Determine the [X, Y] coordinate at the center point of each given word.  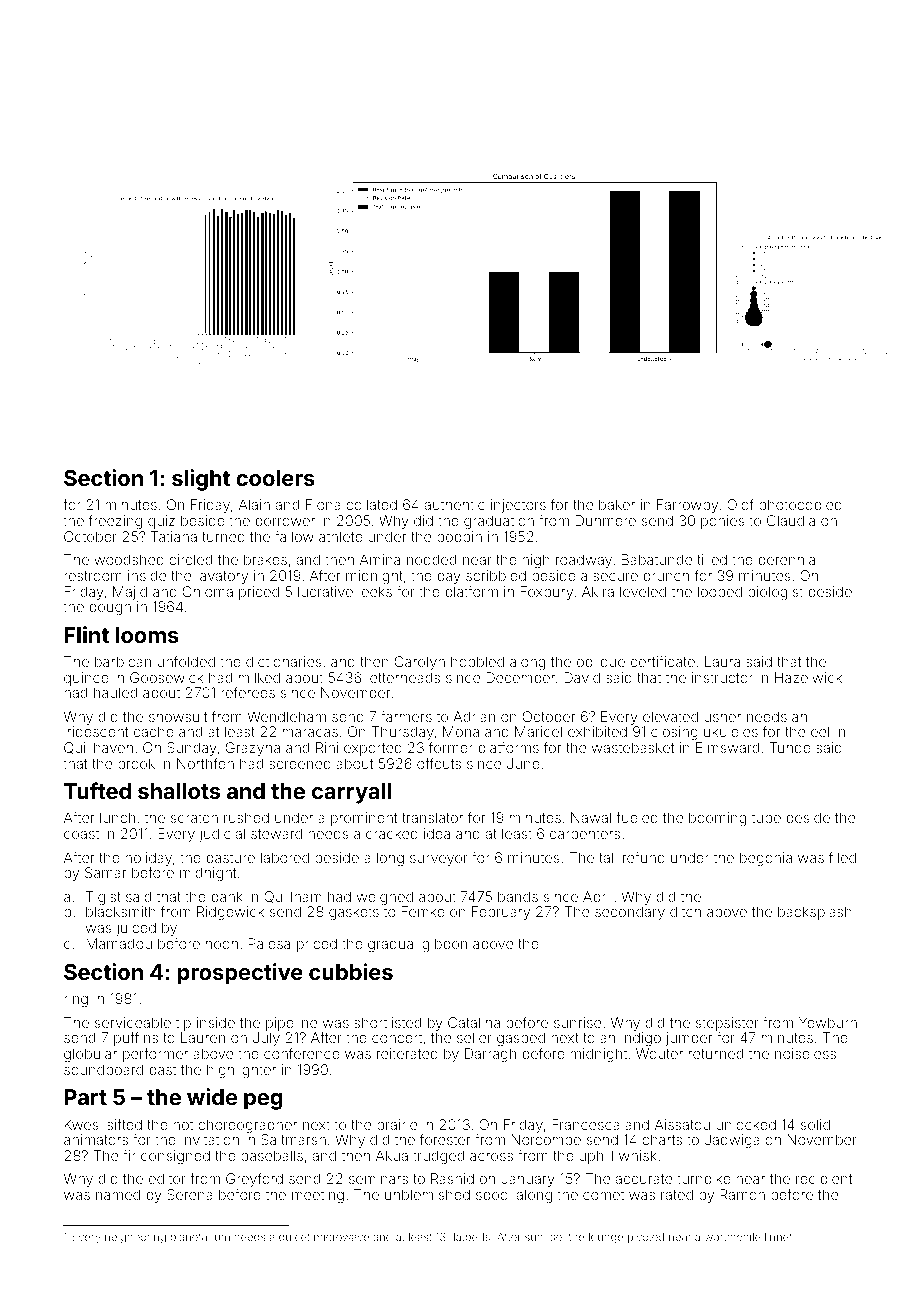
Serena [190, 1194]
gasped [521, 1039]
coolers [275, 478]
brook [136, 763]
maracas [310, 733]
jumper [688, 1039]
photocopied [800, 506]
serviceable [133, 1022]
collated [371, 504]
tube [766, 817]
